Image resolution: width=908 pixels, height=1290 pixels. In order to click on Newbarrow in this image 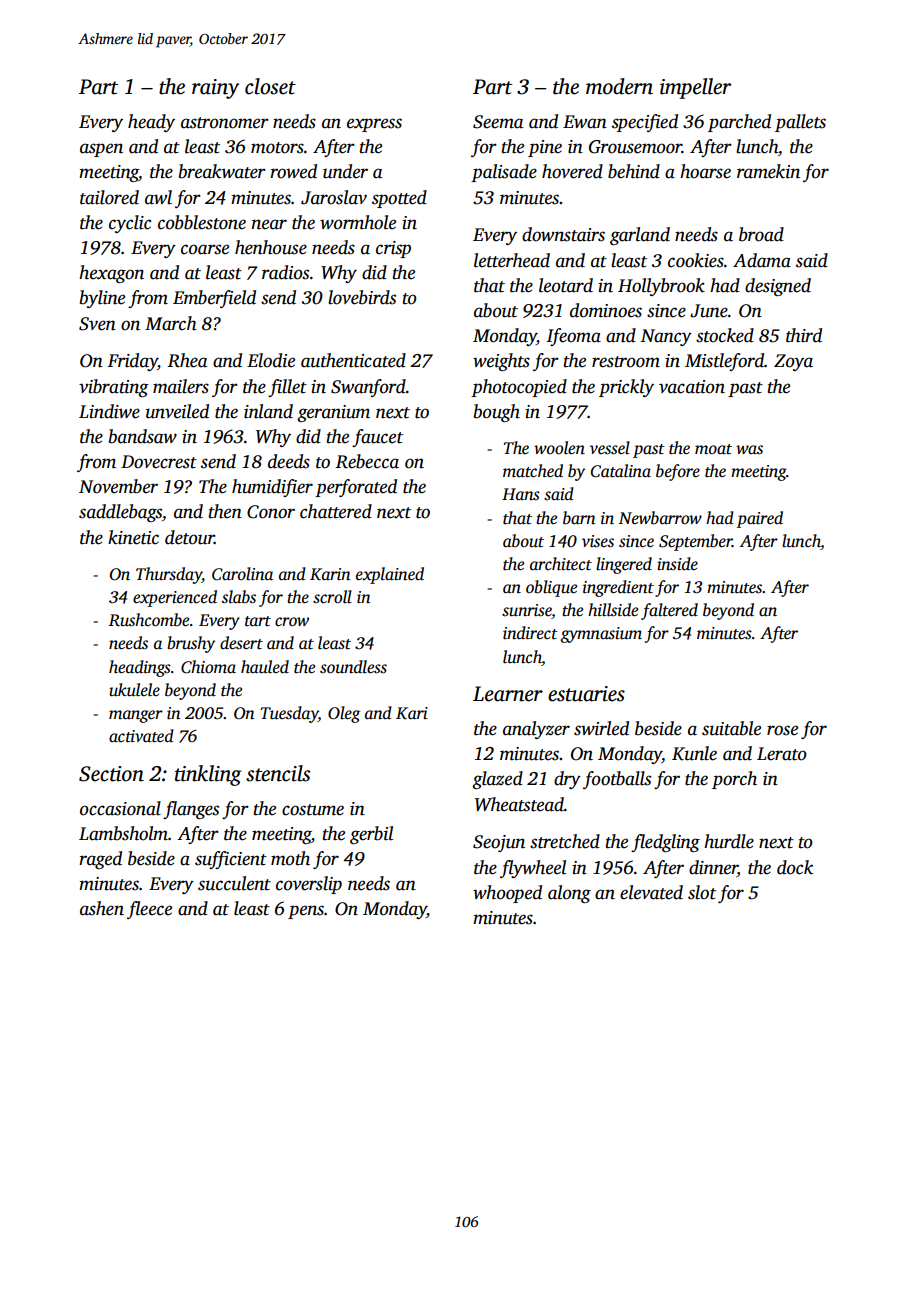, I will do `click(660, 518)`.
